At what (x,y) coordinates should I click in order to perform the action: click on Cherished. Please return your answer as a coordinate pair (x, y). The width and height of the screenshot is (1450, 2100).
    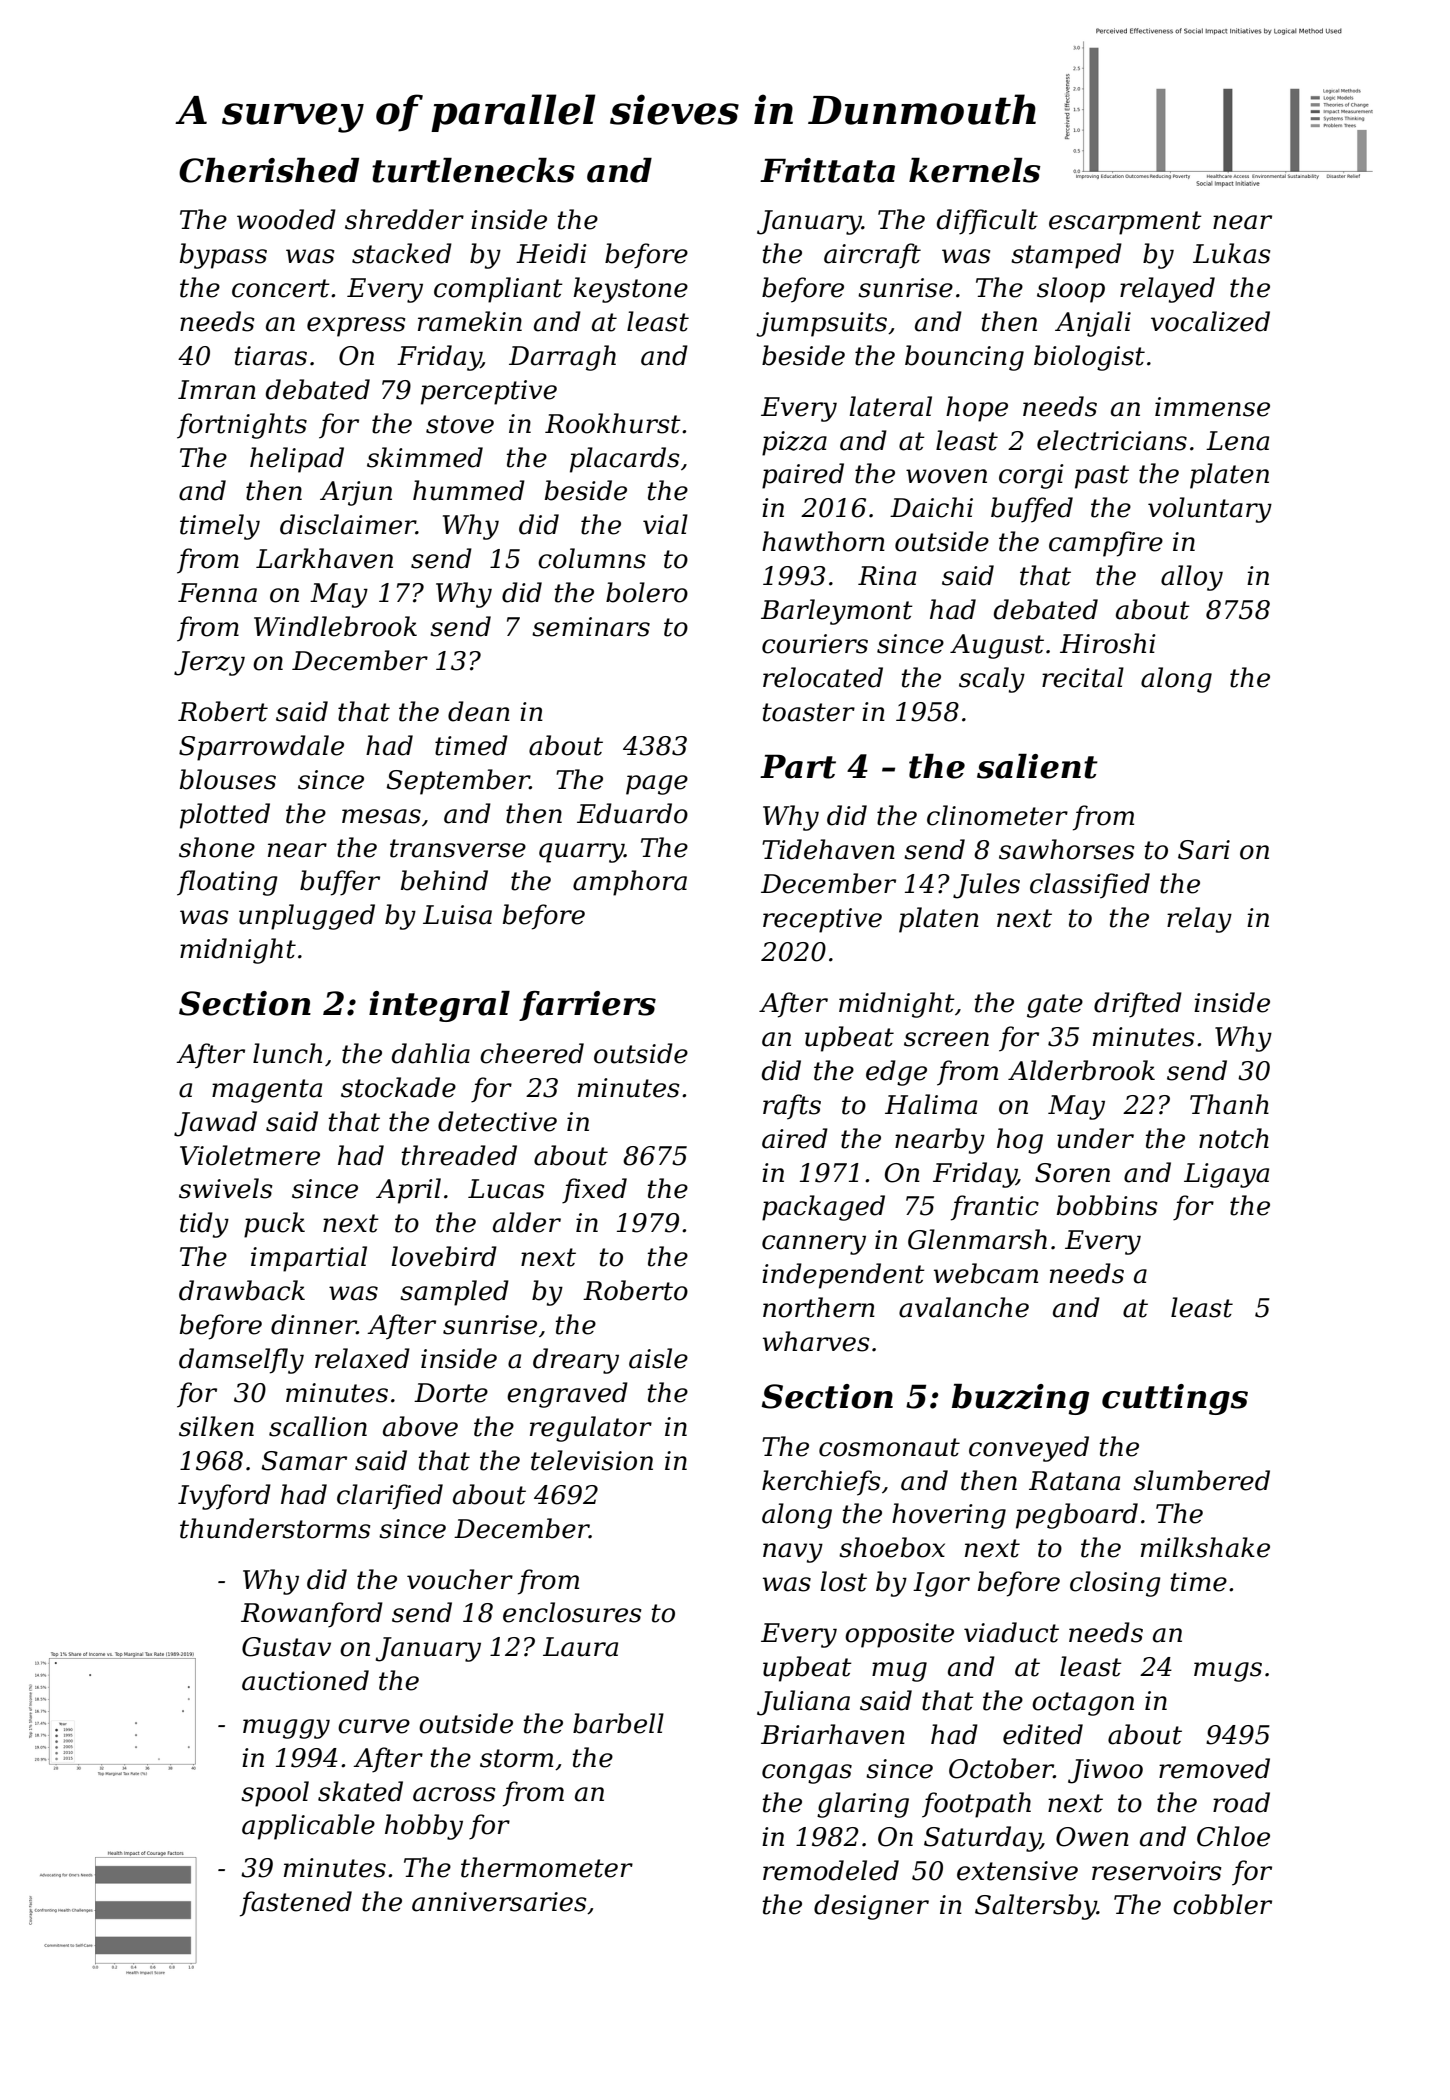
    Looking at the image, I should click on (269, 170).
